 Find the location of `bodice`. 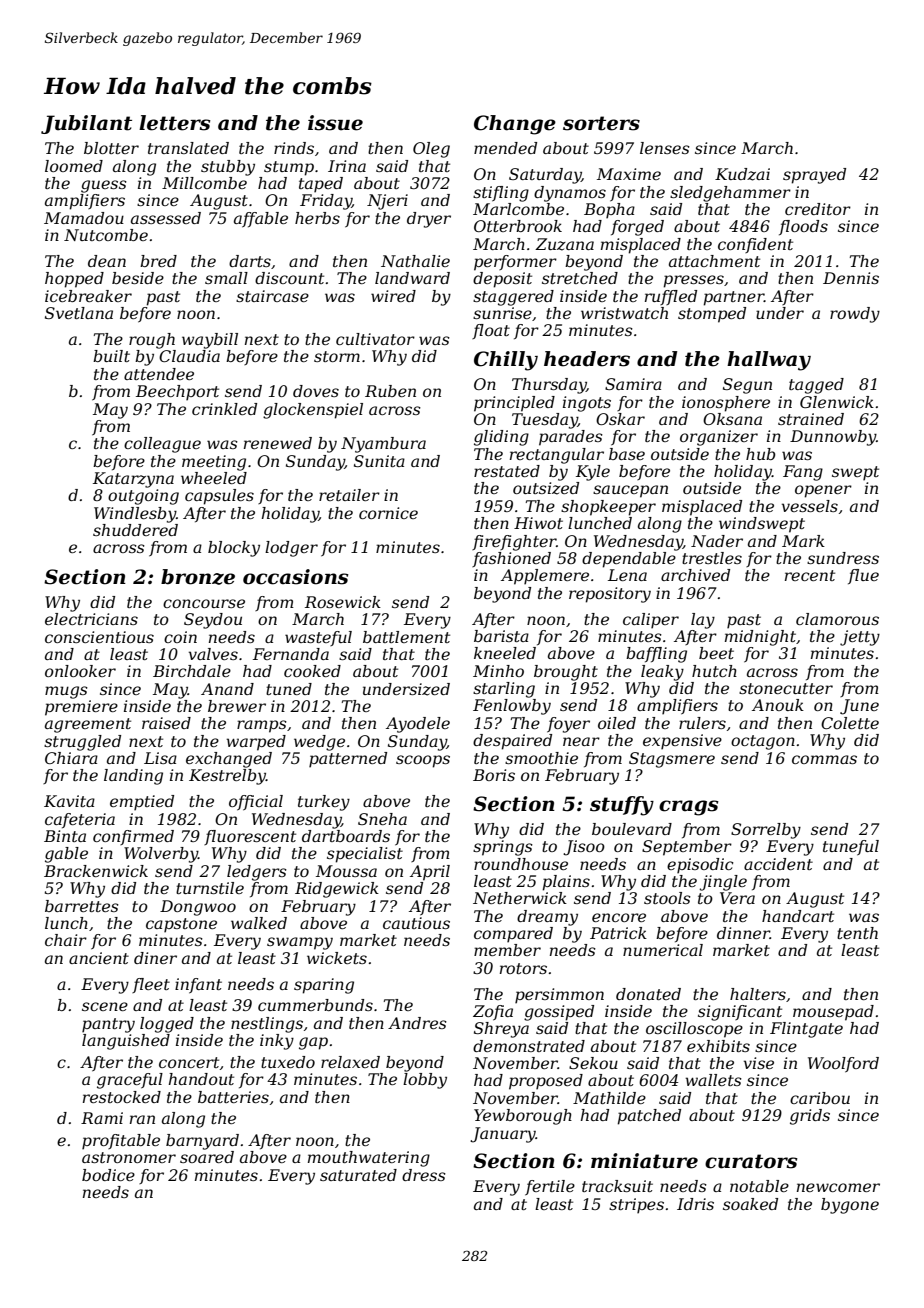

bodice is located at coordinates (108, 1175).
